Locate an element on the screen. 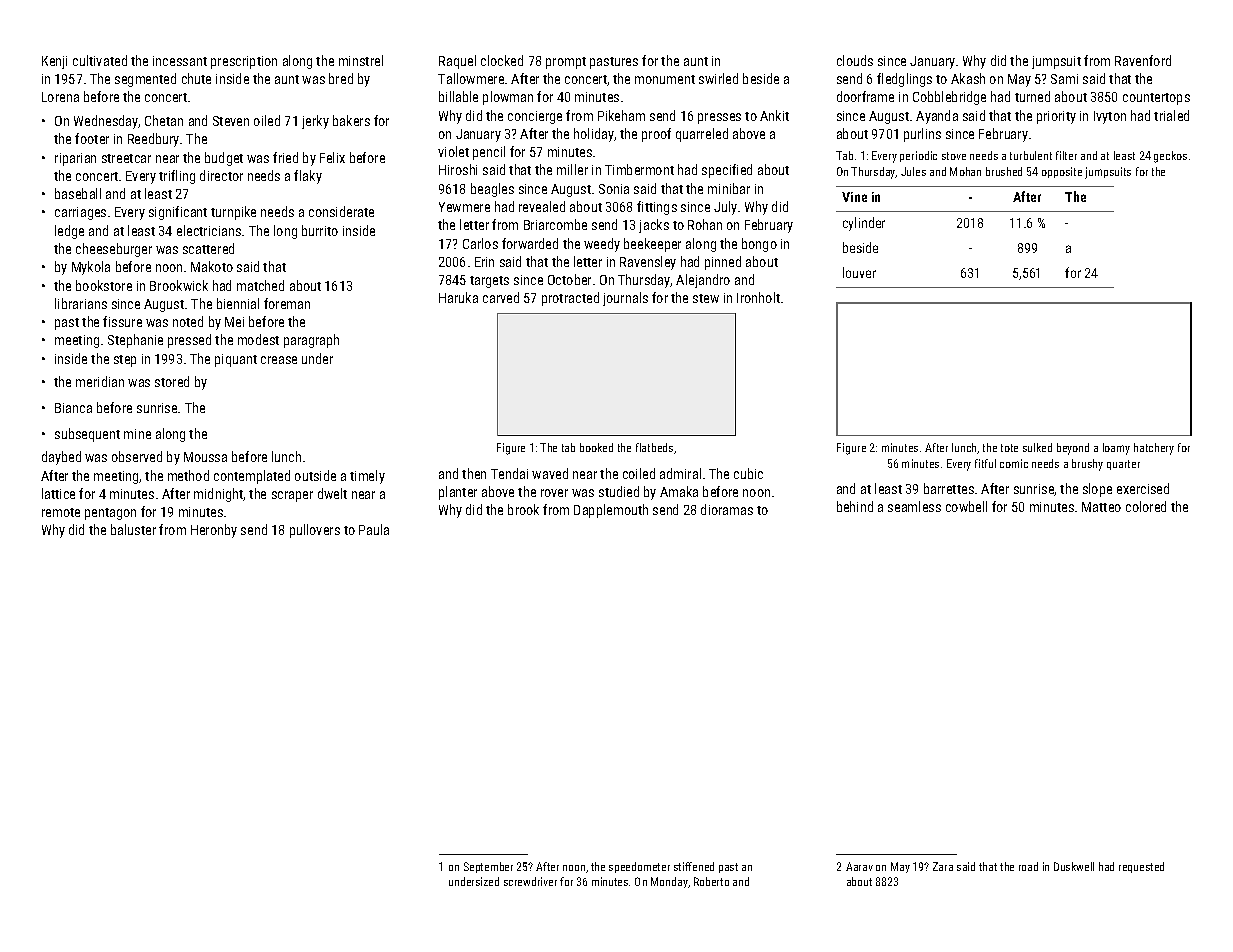 Image resolution: width=1233 pixels, height=952 pixels. Sami is located at coordinates (1064, 79).
